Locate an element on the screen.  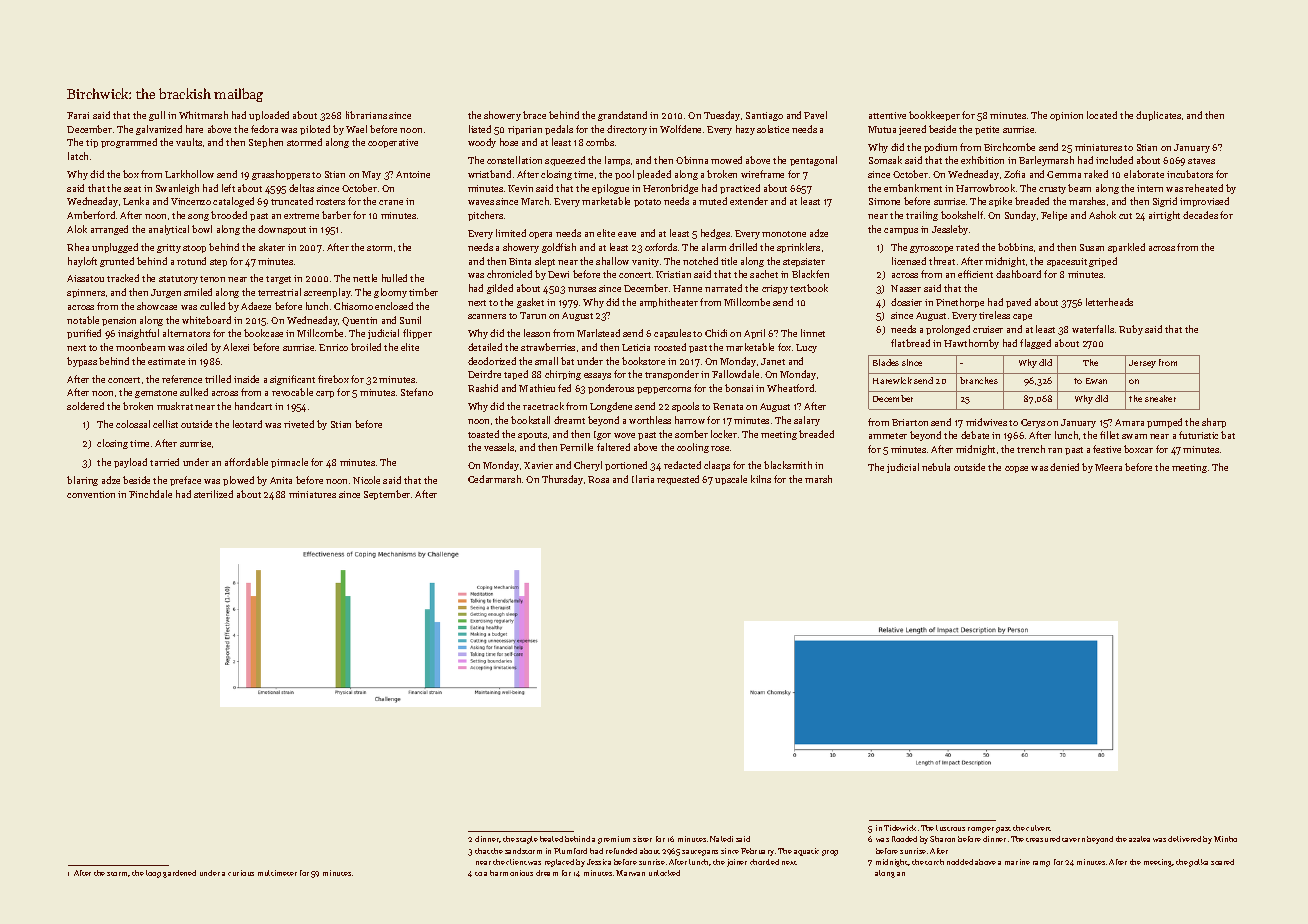
duplicates is located at coordinates (1158, 116).
